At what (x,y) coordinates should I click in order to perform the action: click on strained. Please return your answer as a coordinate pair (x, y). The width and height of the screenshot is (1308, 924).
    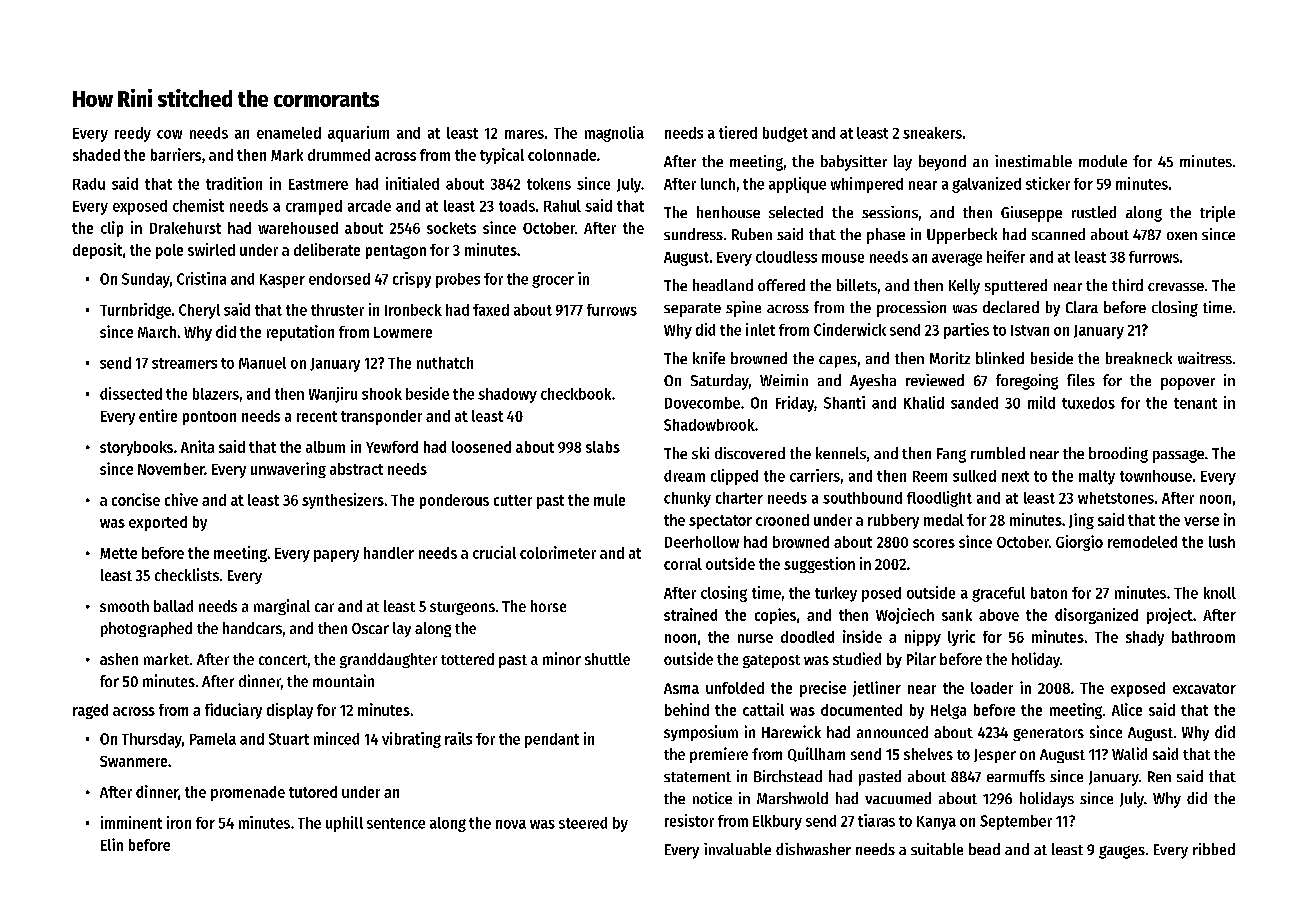
    Looking at the image, I should click on (690, 614).
